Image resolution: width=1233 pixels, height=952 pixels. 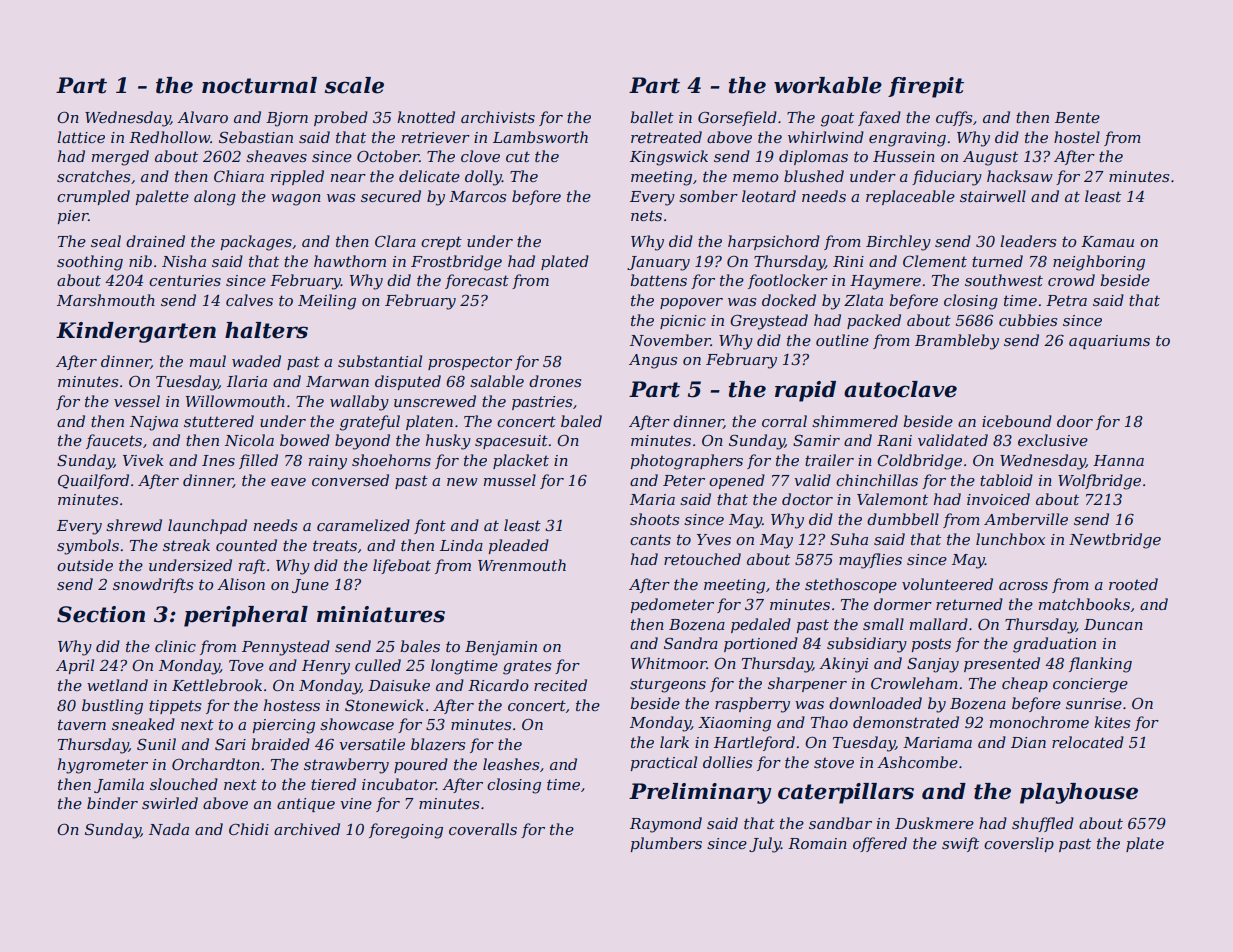 I want to click on blazers, so click(x=438, y=744).
